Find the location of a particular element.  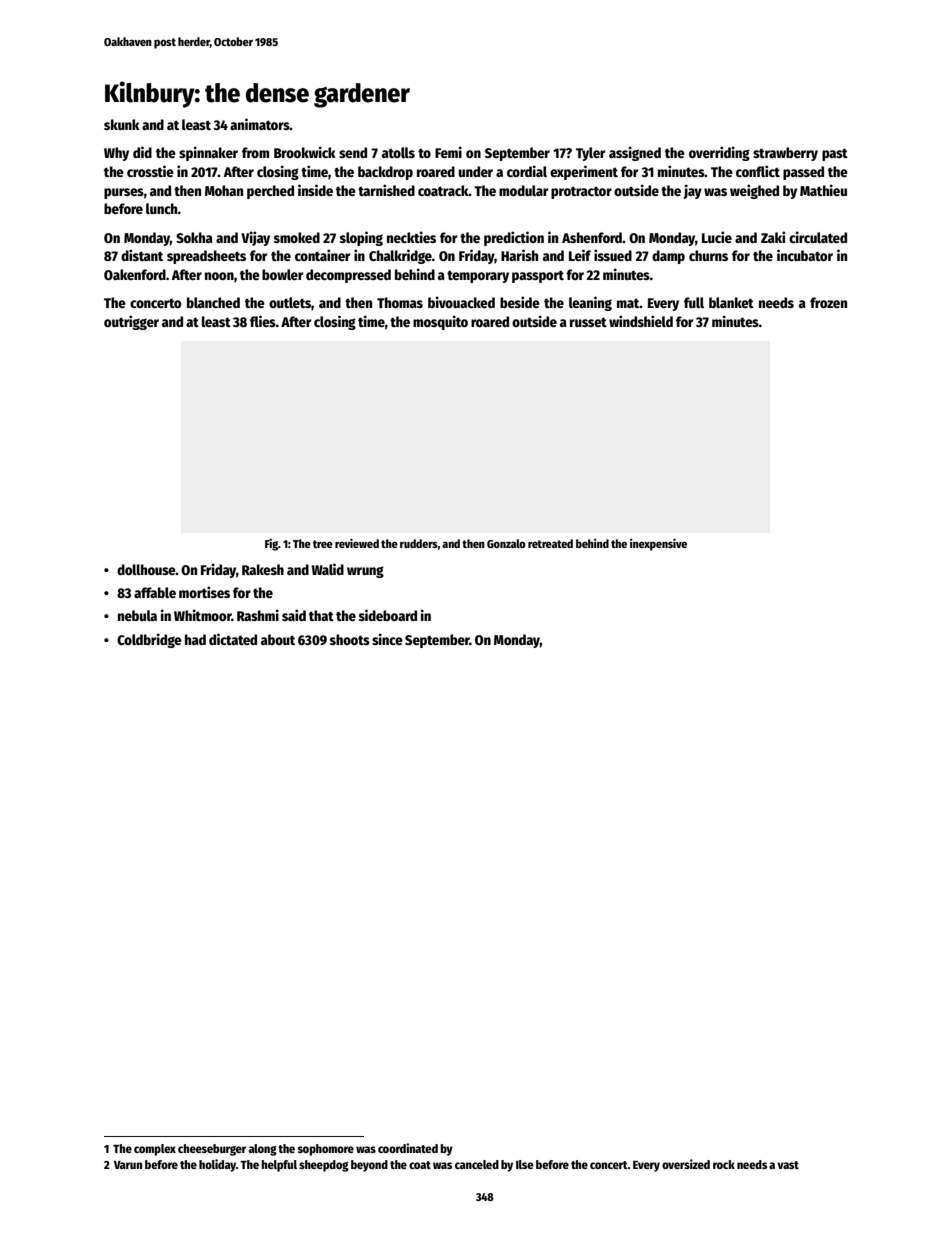

tarnished is located at coordinates (386, 190).
